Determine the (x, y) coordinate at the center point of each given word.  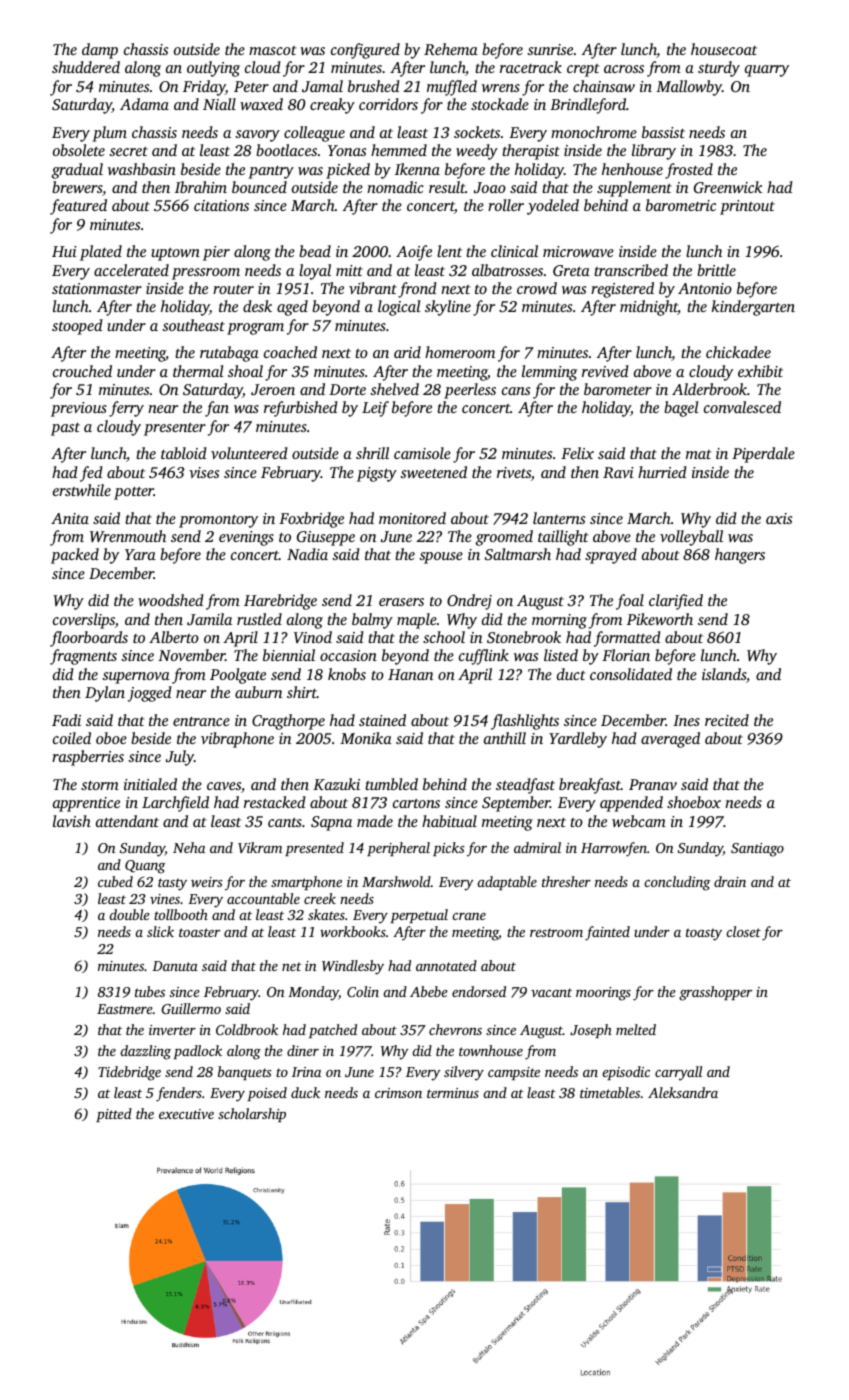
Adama (144, 104)
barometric (681, 205)
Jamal (322, 86)
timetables (610, 1092)
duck (305, 1092)
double (129, 914)
